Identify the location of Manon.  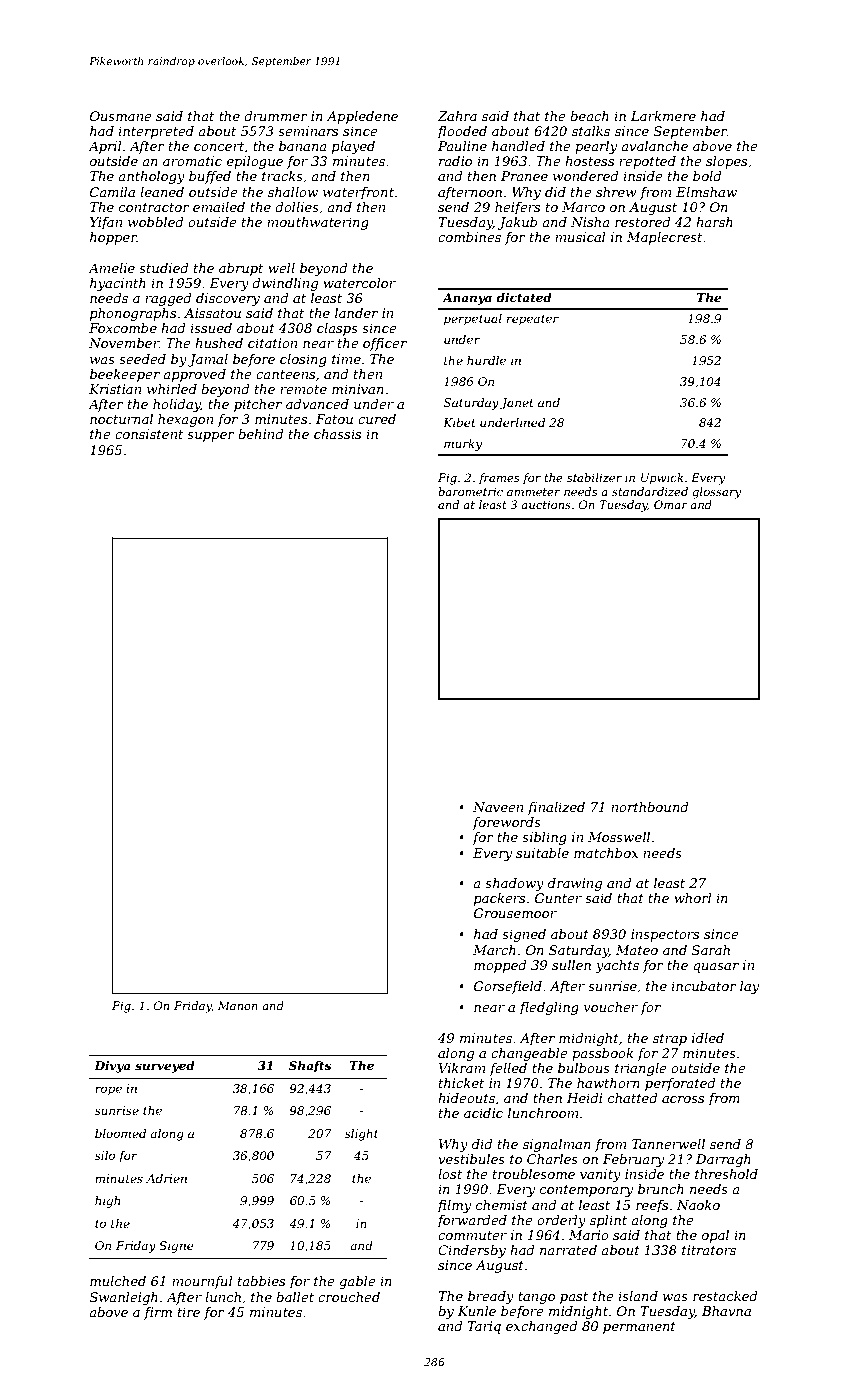
(238, 1005).
